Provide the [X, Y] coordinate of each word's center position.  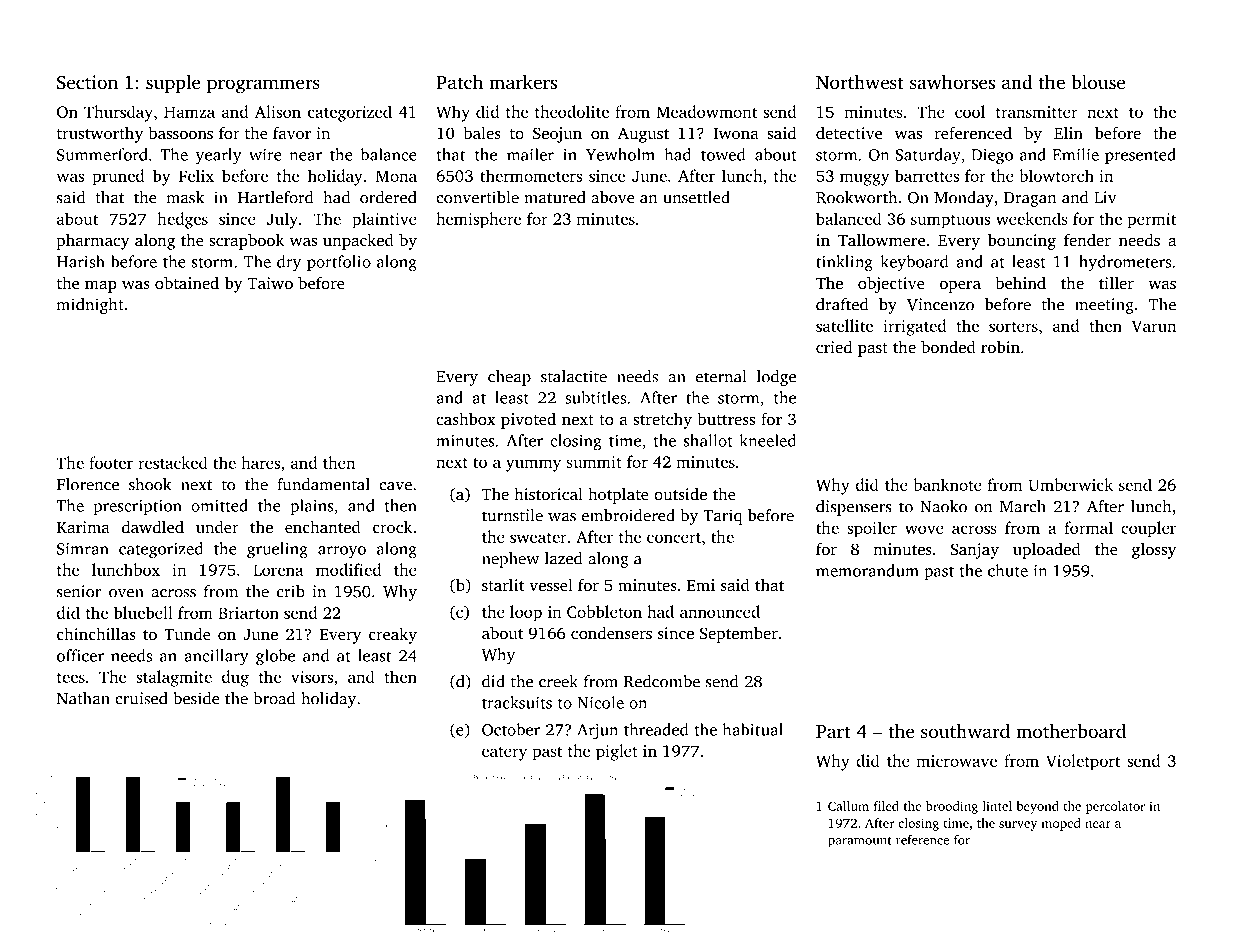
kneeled [768, 440]
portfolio [339, 263]
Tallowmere [881, 240]
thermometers [531, 175]
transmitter [1037, 112]
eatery [504, 754]
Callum [848, 806]
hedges [182, 220]
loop [526, 613]
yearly [219, 156]
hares [260, 462]
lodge [776, 378]
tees [71, 678]
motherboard [1071, 731]
